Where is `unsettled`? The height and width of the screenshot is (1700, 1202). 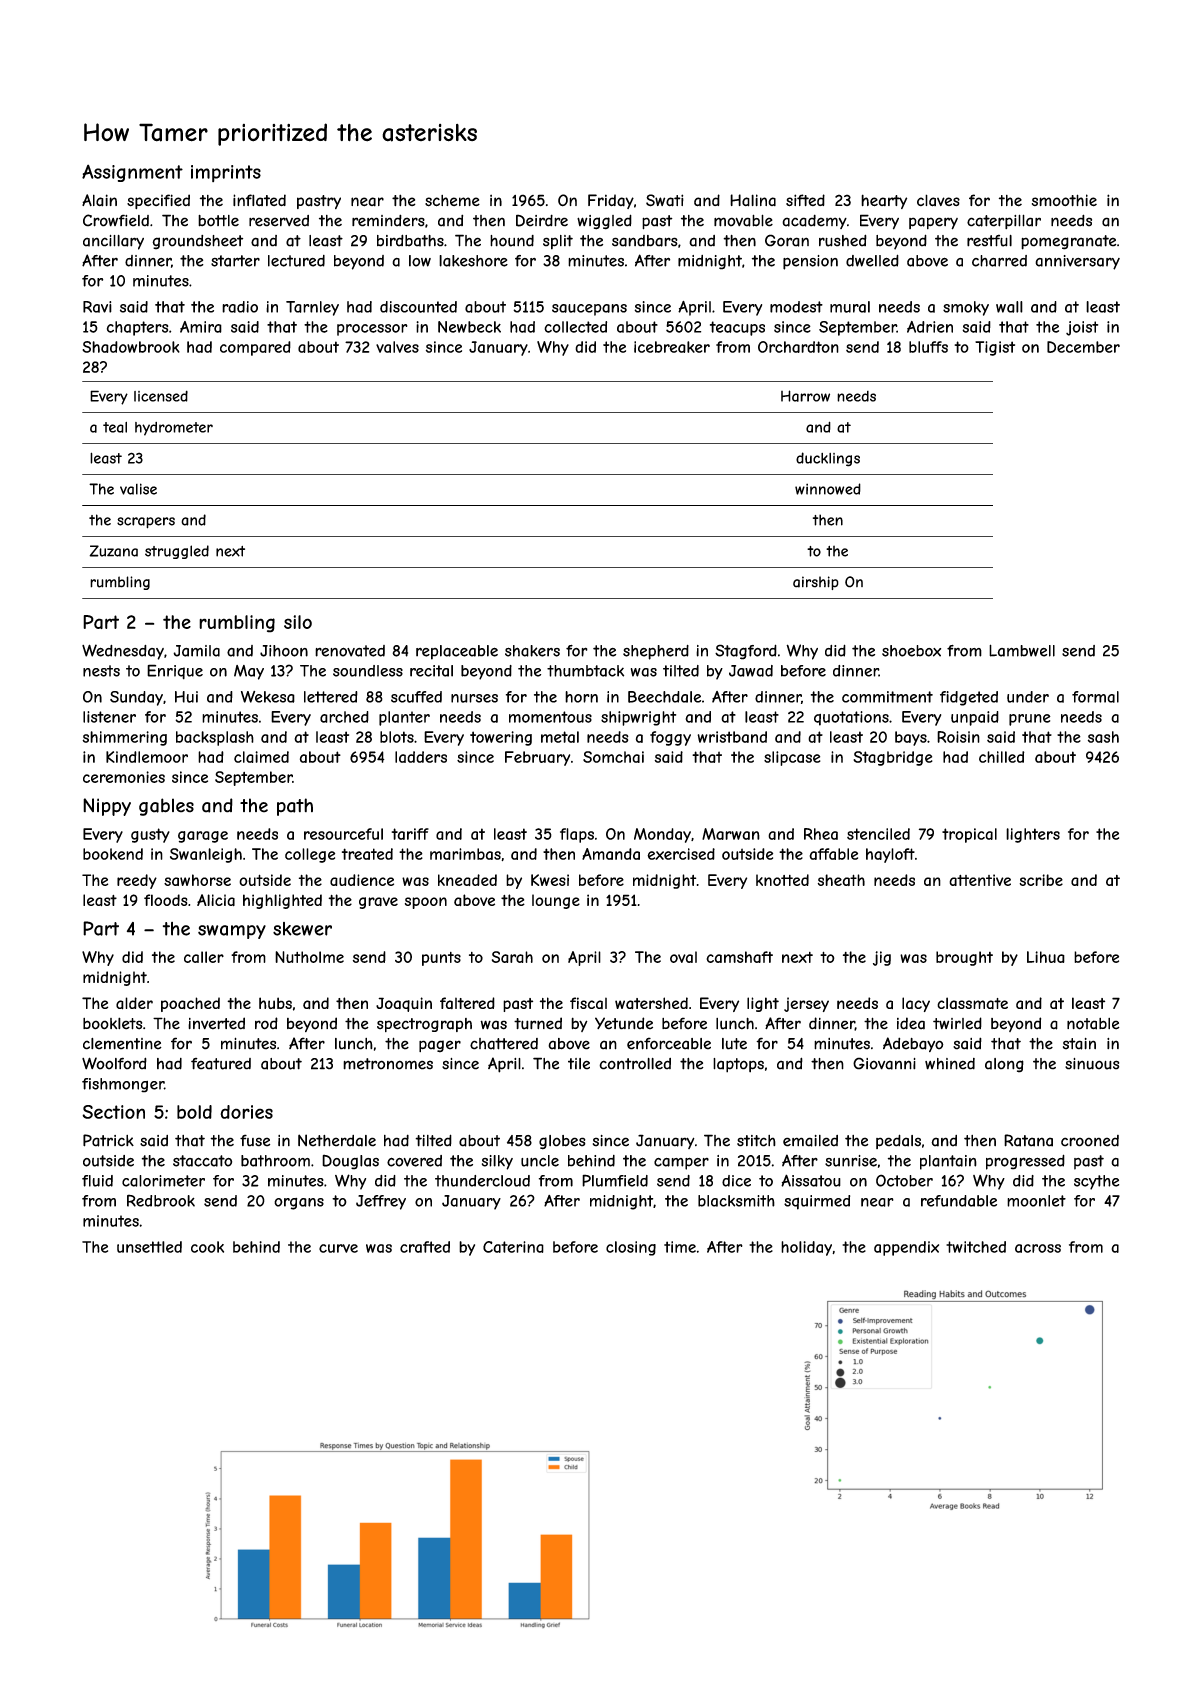
unsettled is located at coordinates (149, 1247).
